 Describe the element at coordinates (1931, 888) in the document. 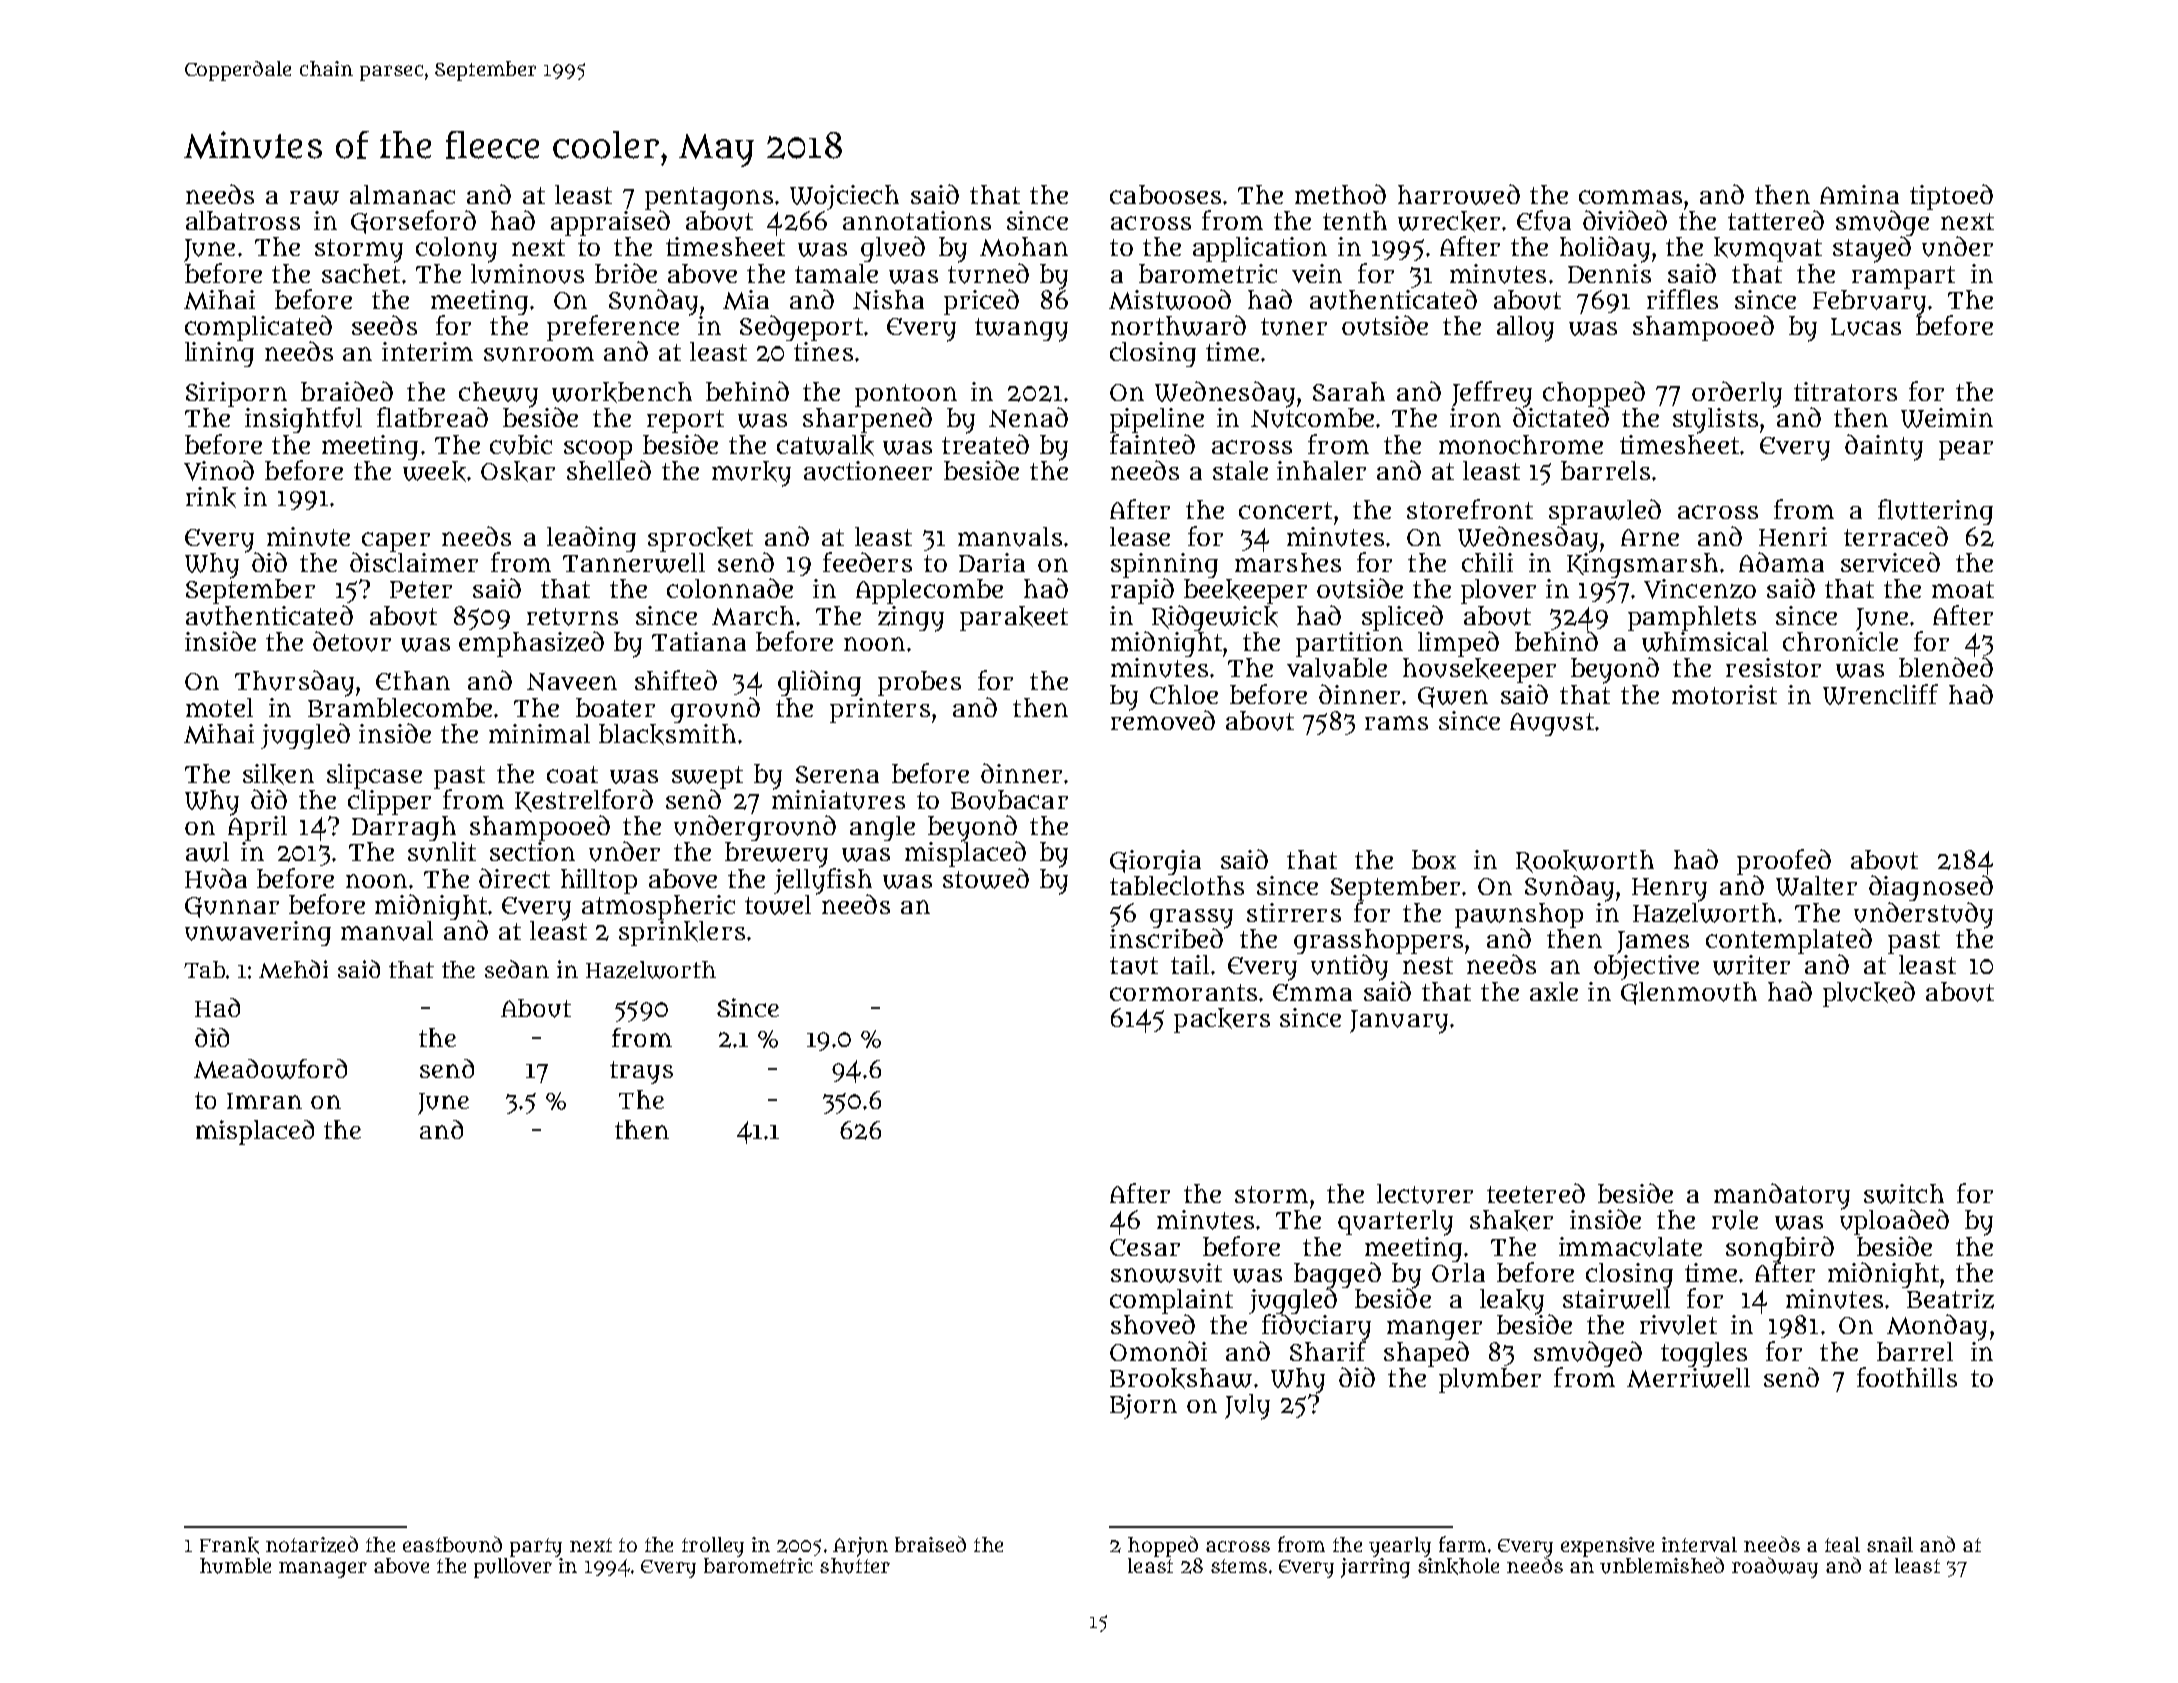

I see `diagnosed` at that location.
